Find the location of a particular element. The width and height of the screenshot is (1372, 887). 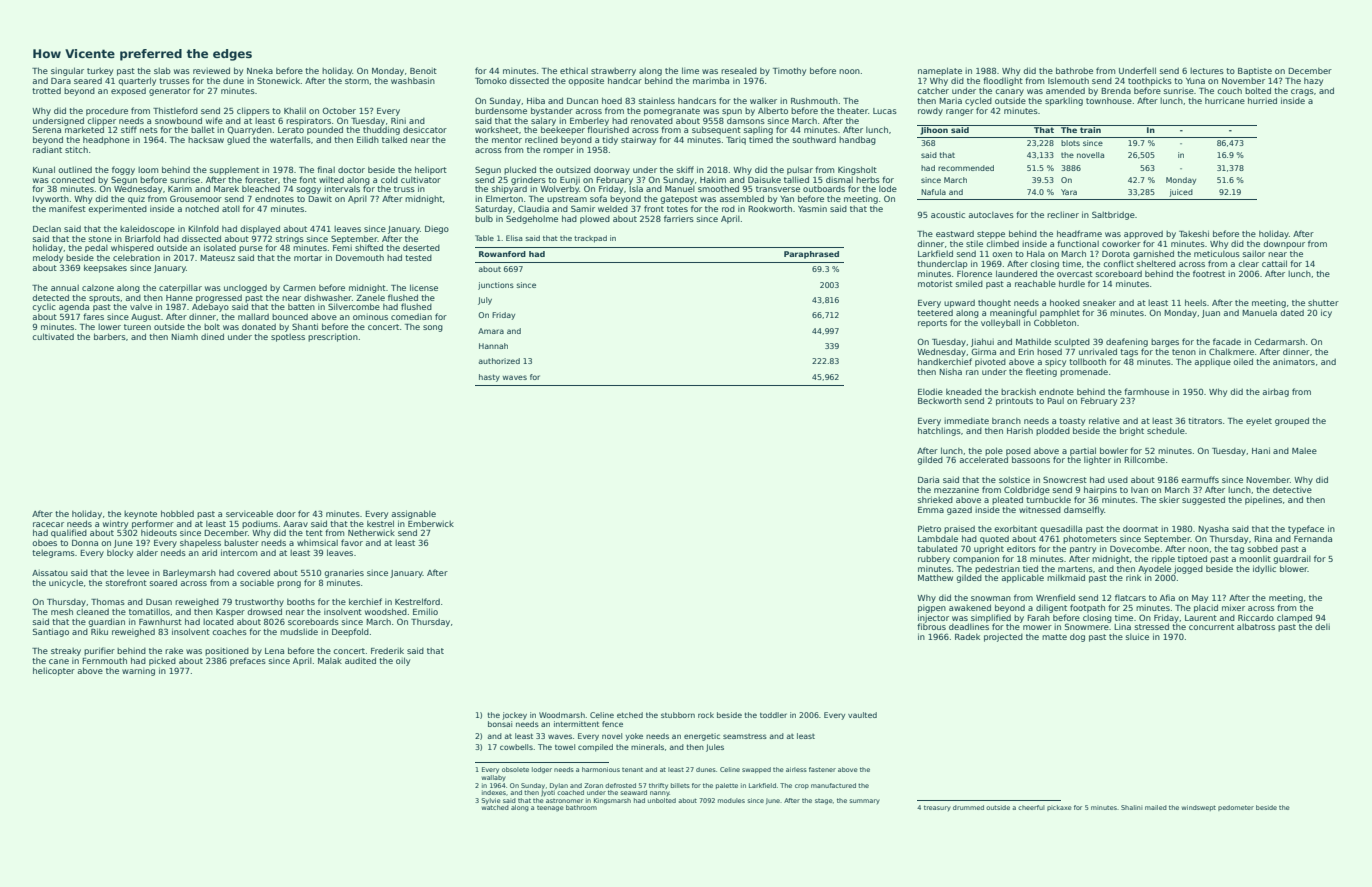

Cobbleton is located at coordinates (1055, 322).
